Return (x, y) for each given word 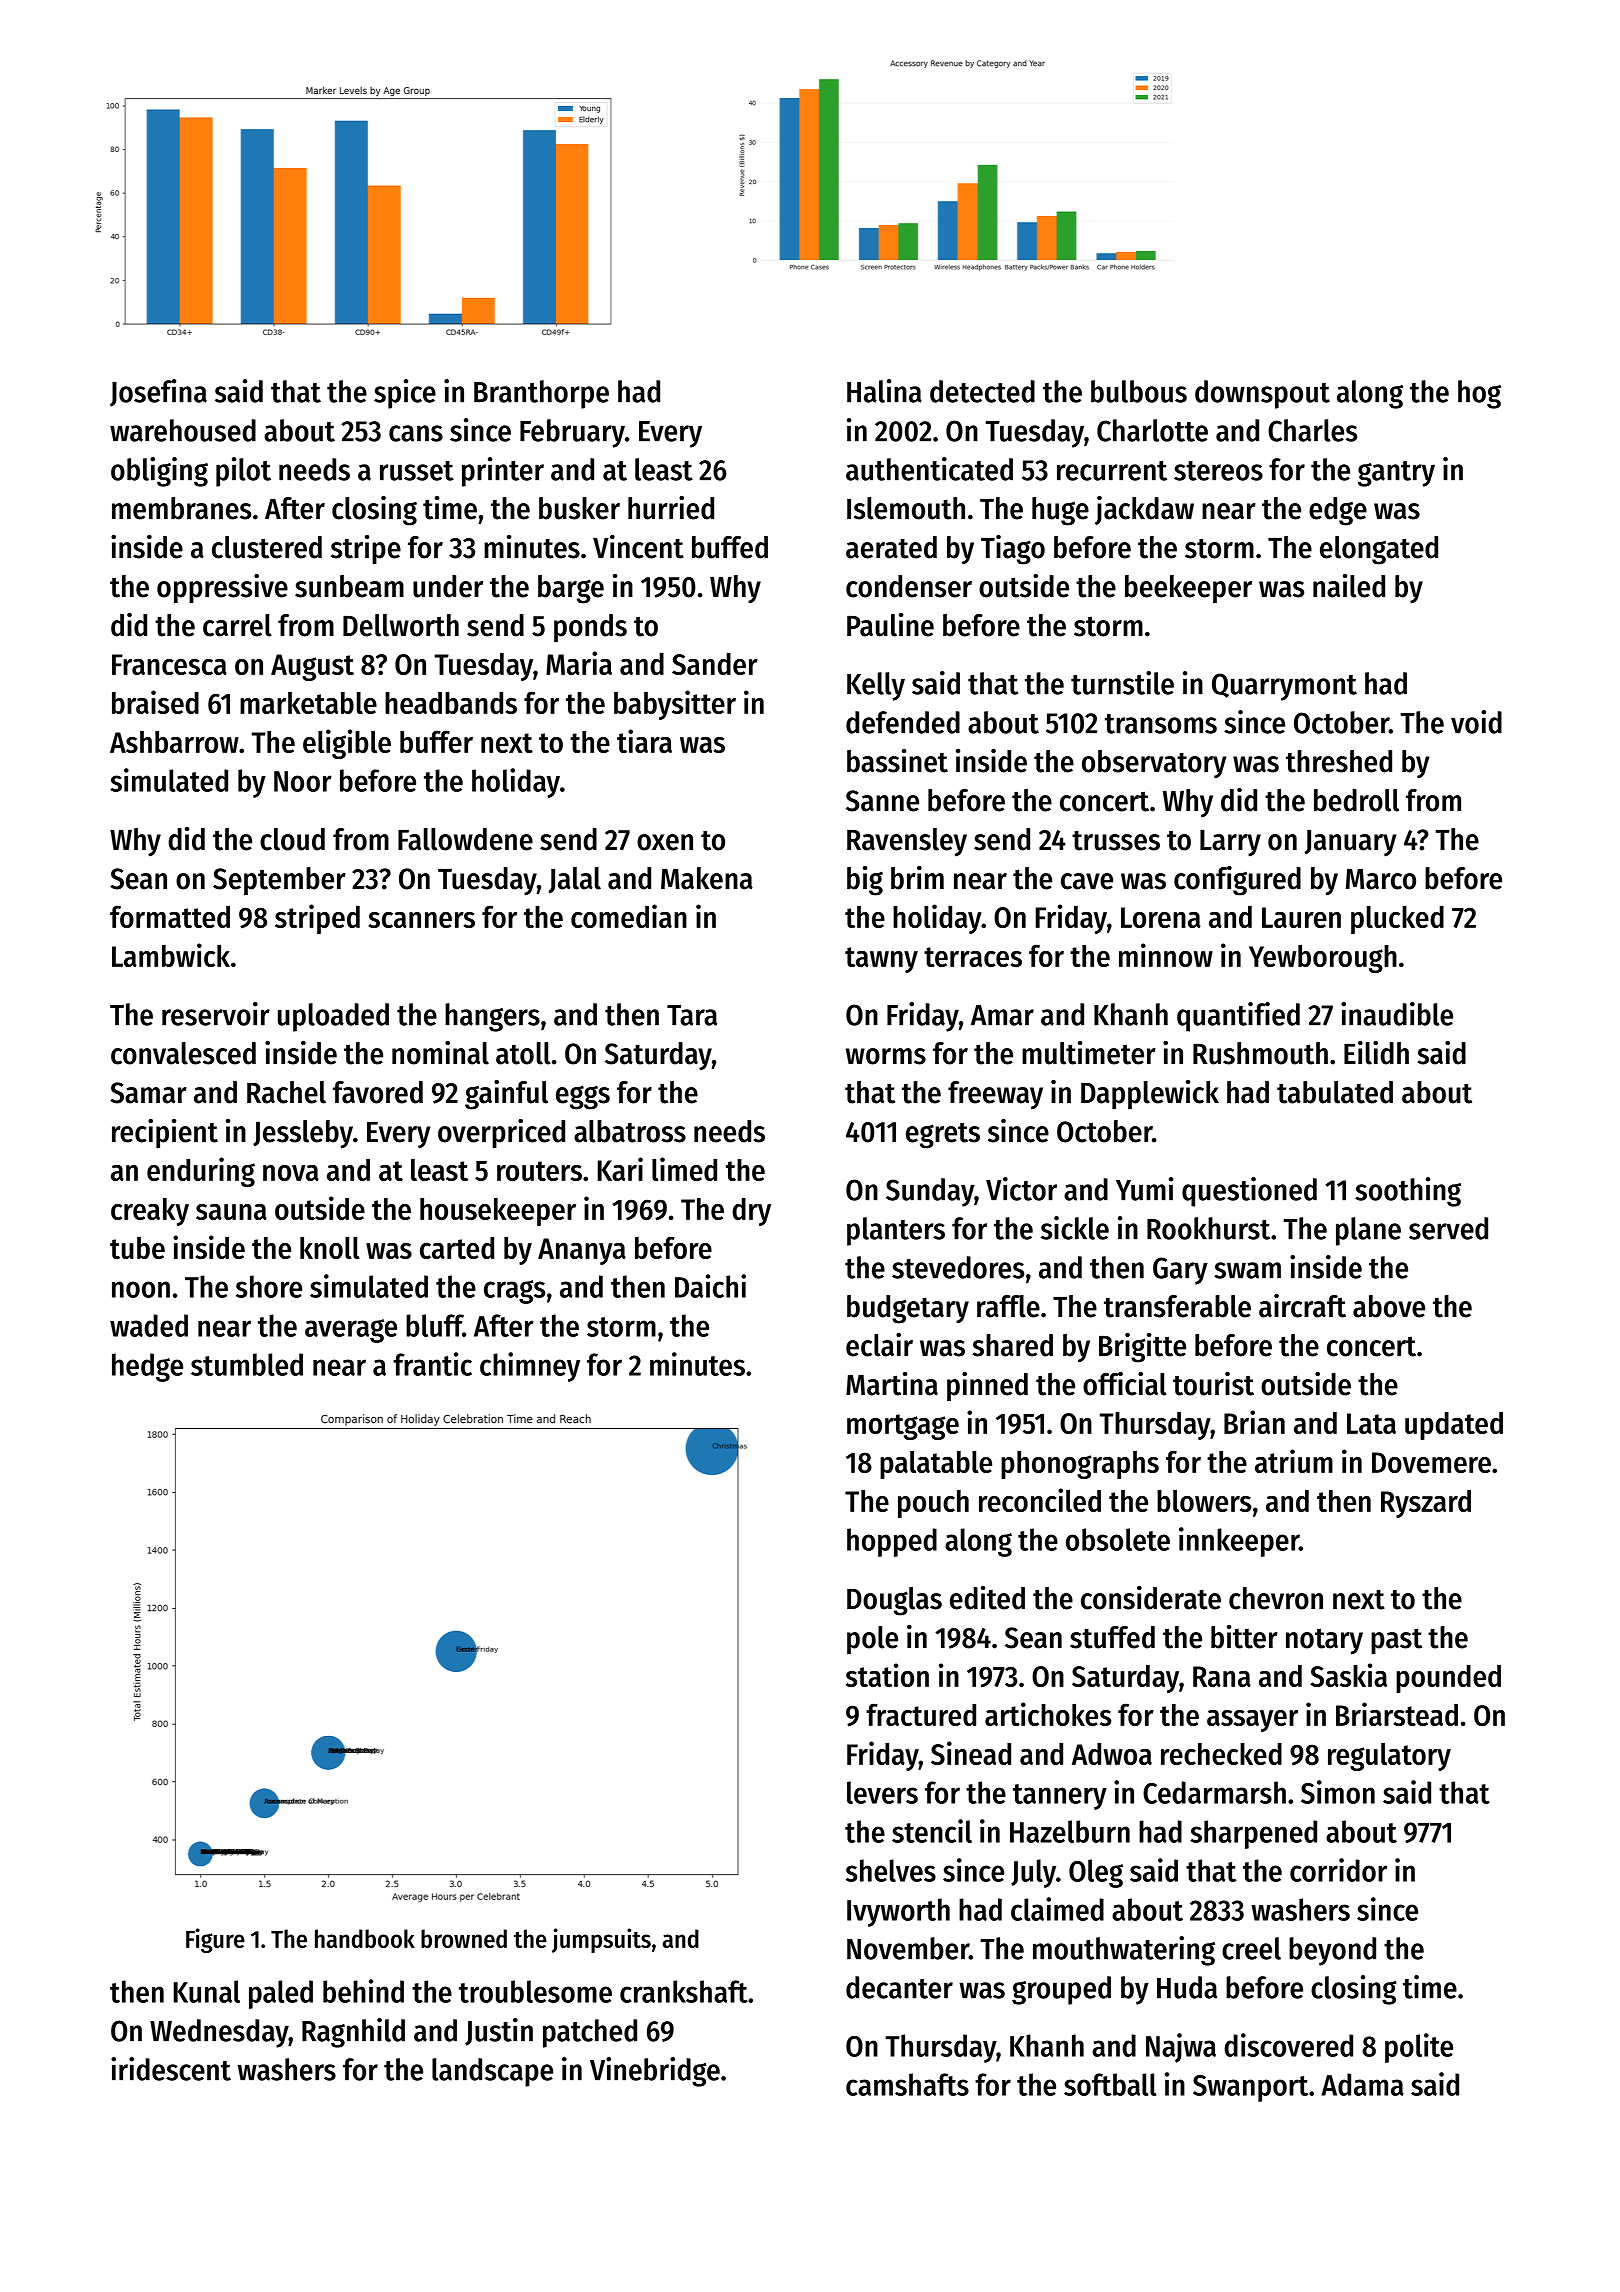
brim (917, 878)
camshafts (907, 2084)
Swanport (1250, 2088)
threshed (1339, 761)
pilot (243, 472)
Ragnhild (353, 2033)
